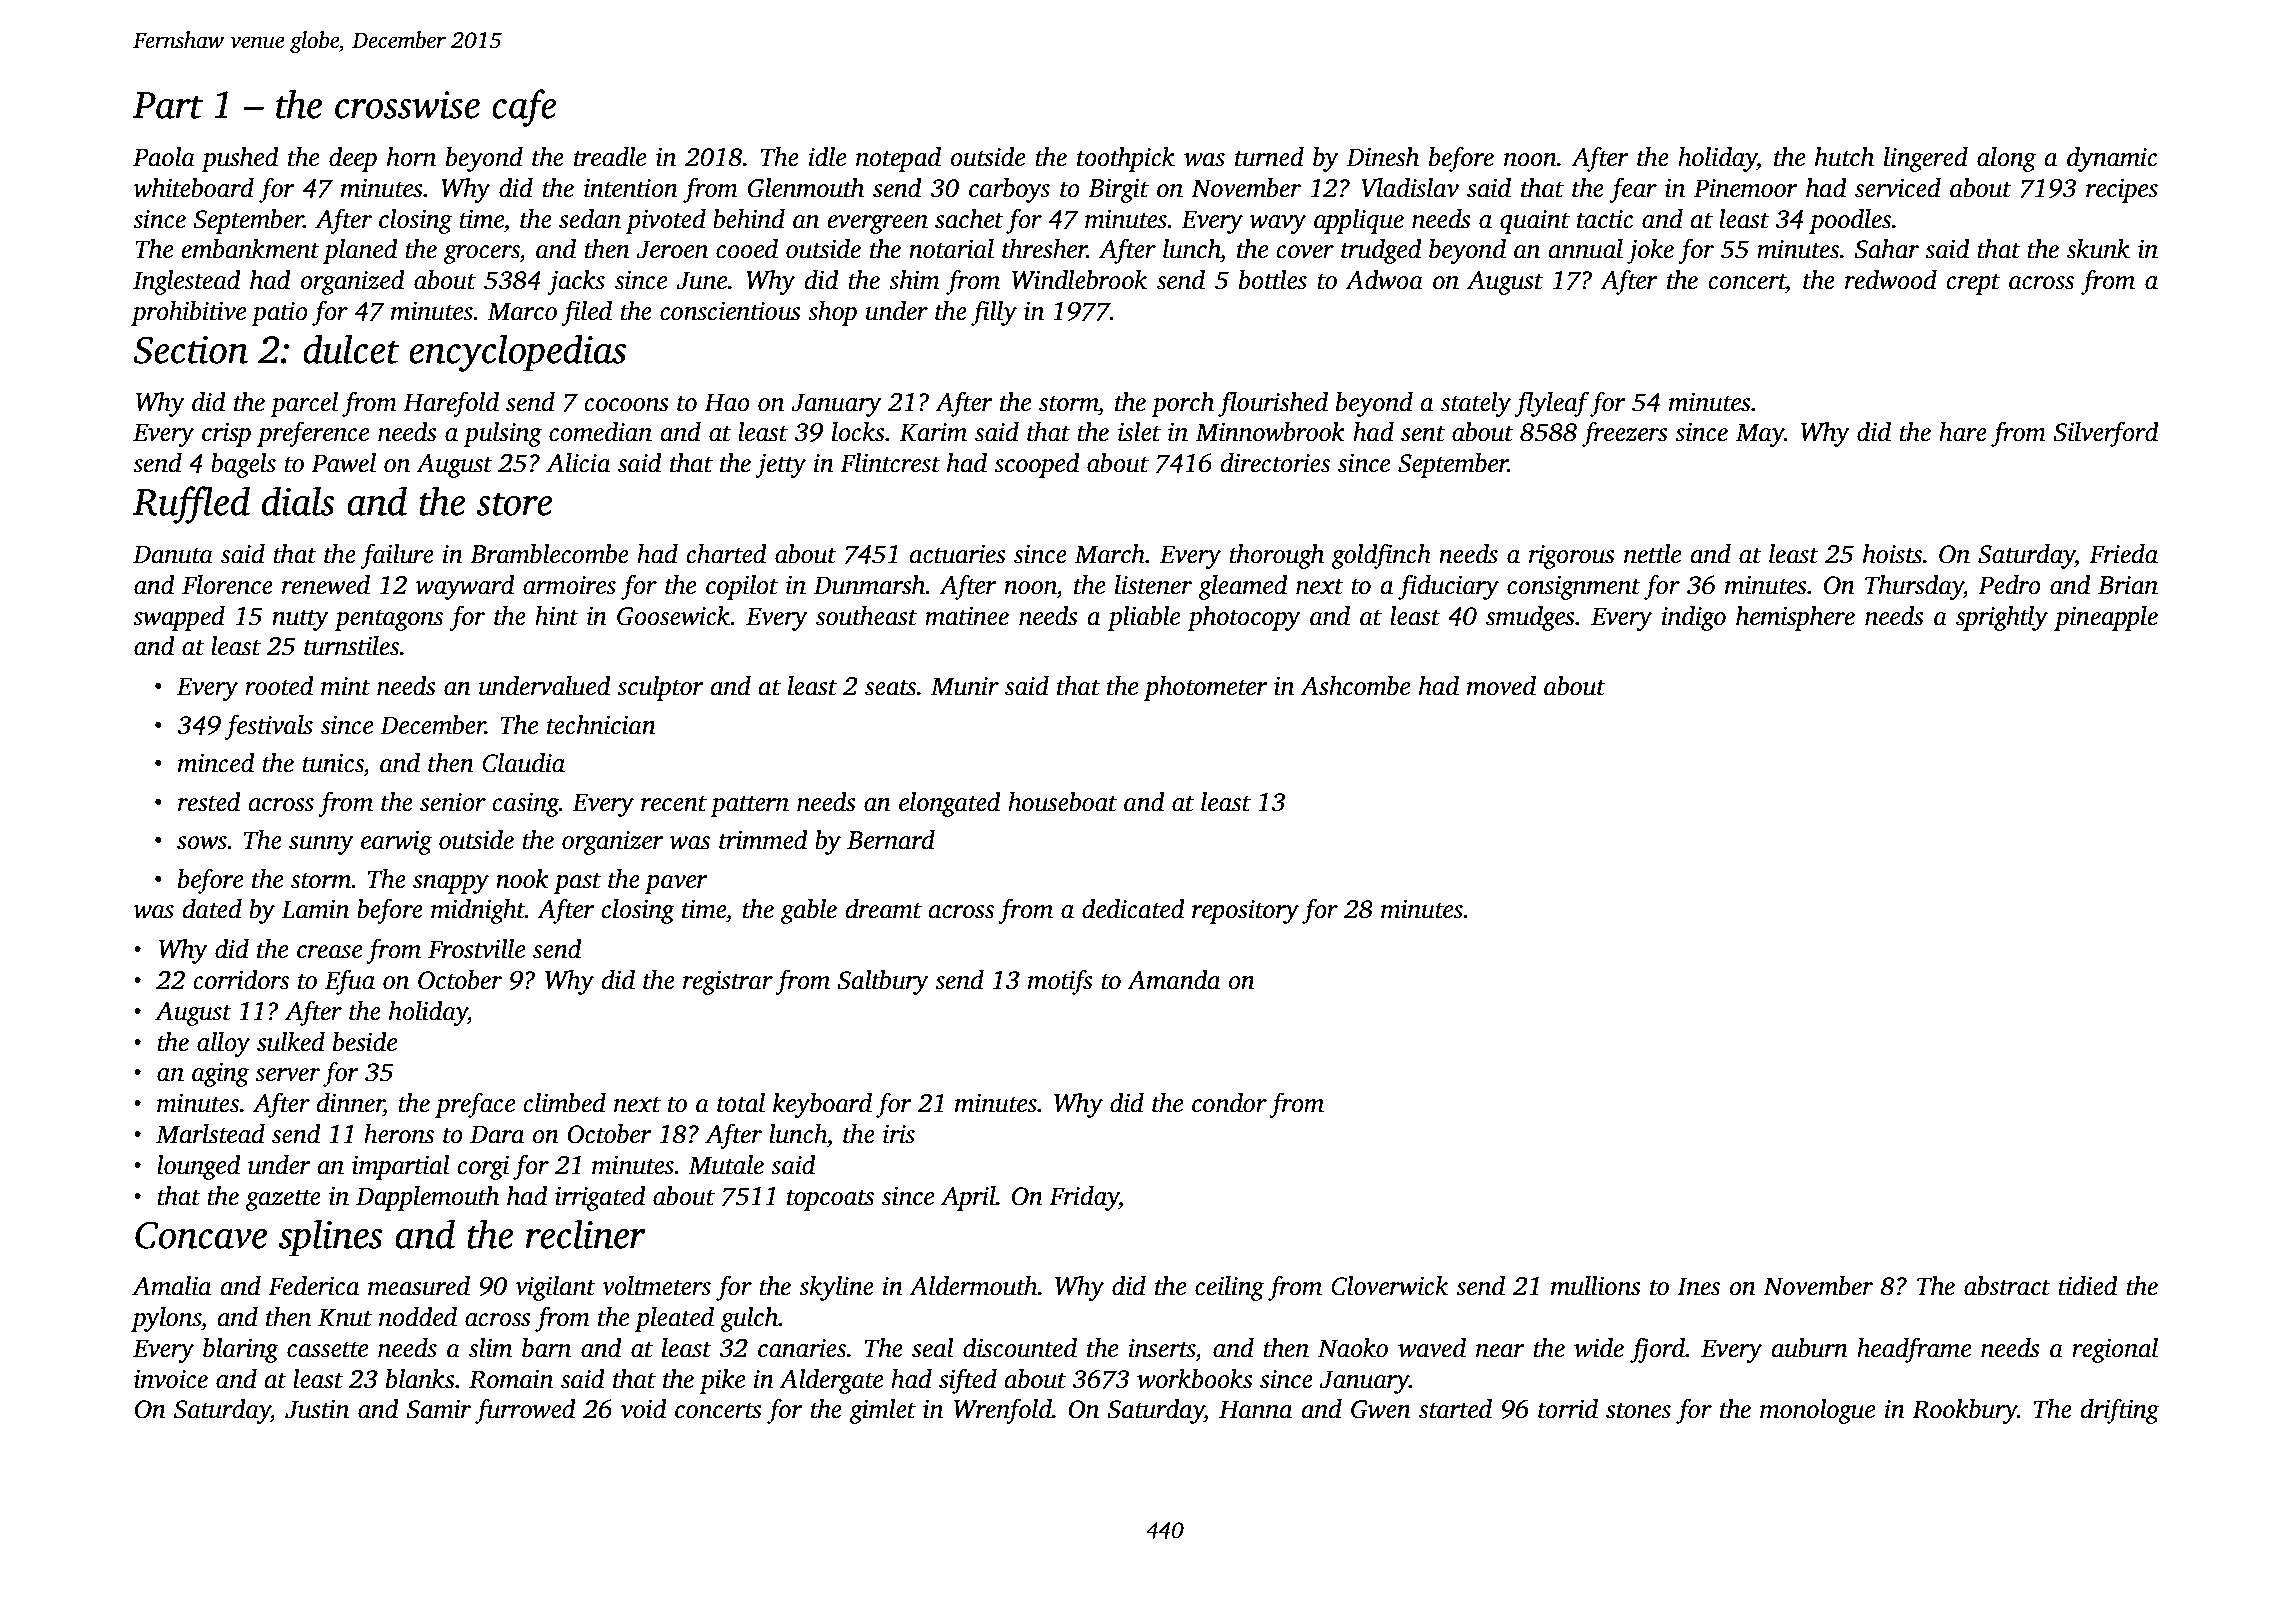 This page has height=1620, width=2292. What do you see at coordinates (1269, 157) in the page?
I see `turned` at bounding box center [1269, 157].
